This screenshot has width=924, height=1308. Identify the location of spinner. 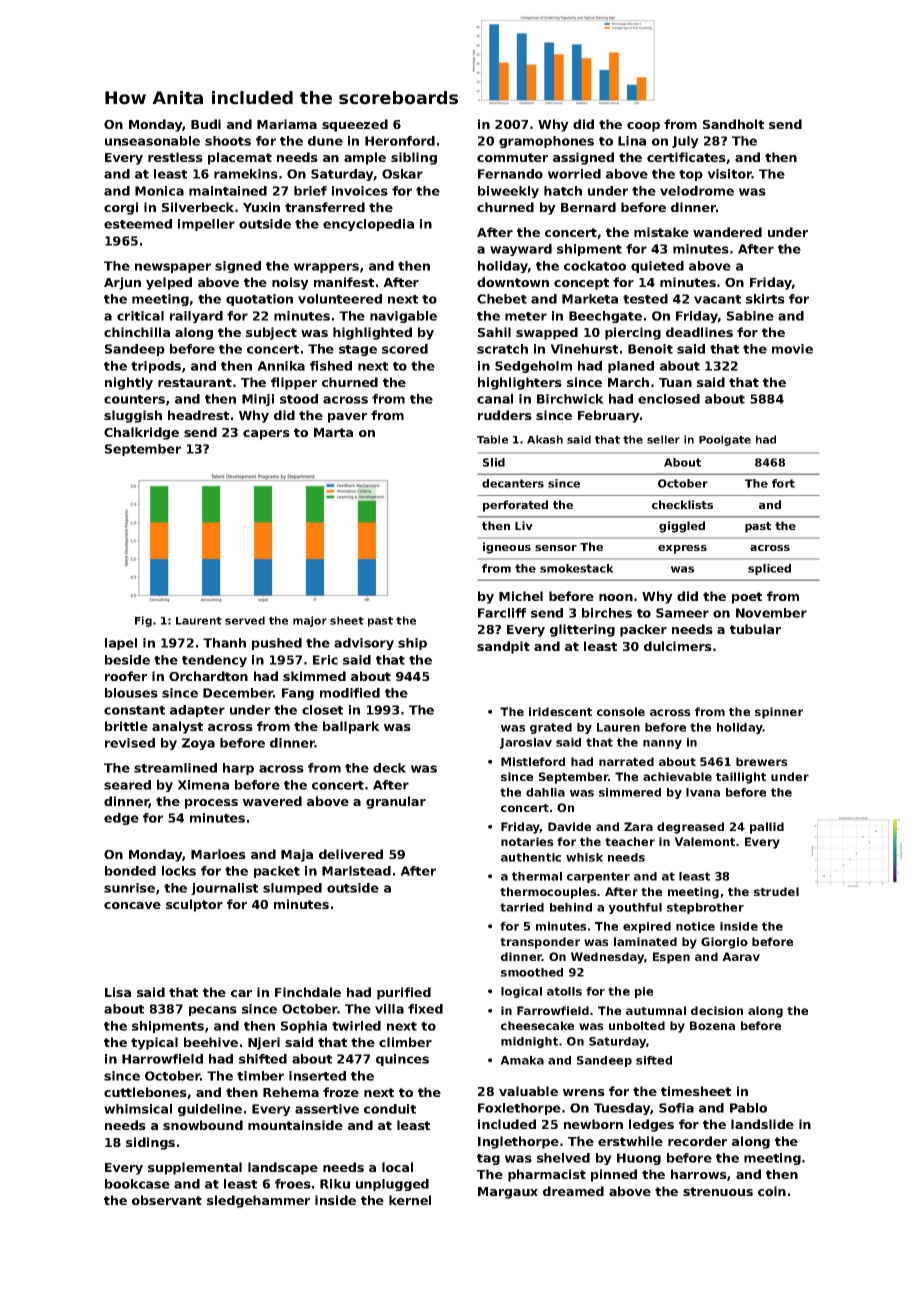
(779, 713).
